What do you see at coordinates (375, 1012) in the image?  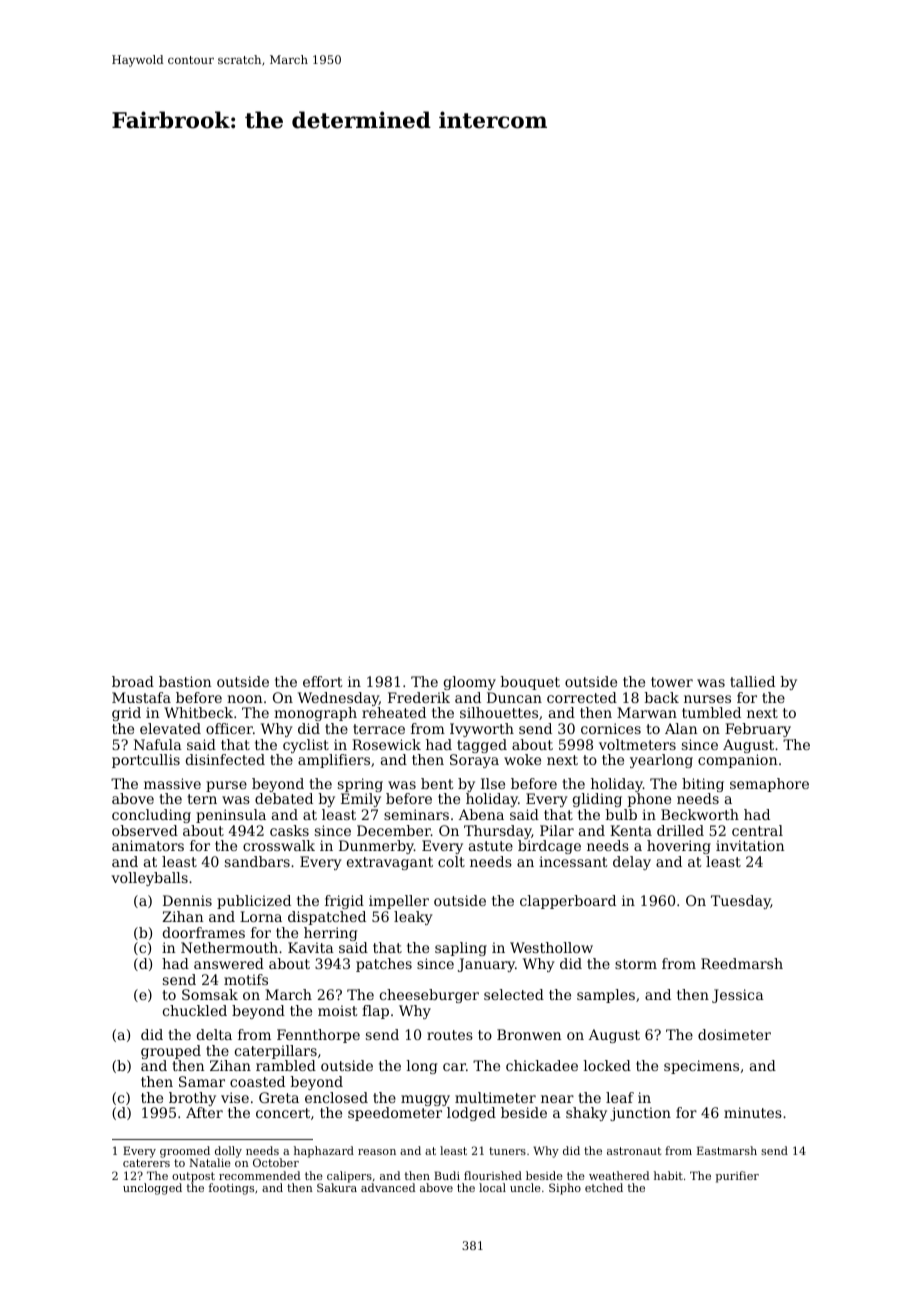 I see `flap` at bounding box center [375, 1012].
